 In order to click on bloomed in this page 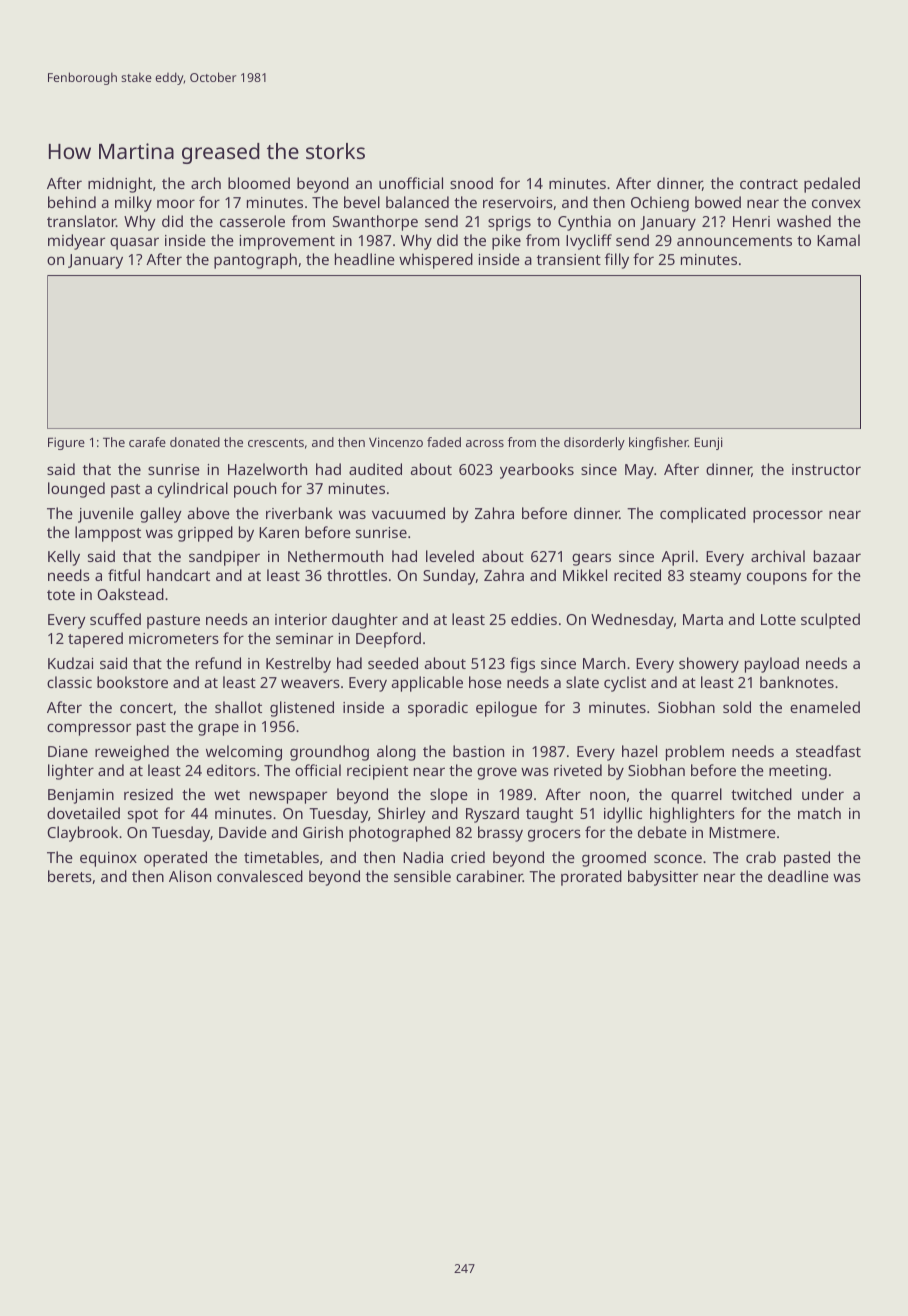, I will do `click(259, 183)`.
